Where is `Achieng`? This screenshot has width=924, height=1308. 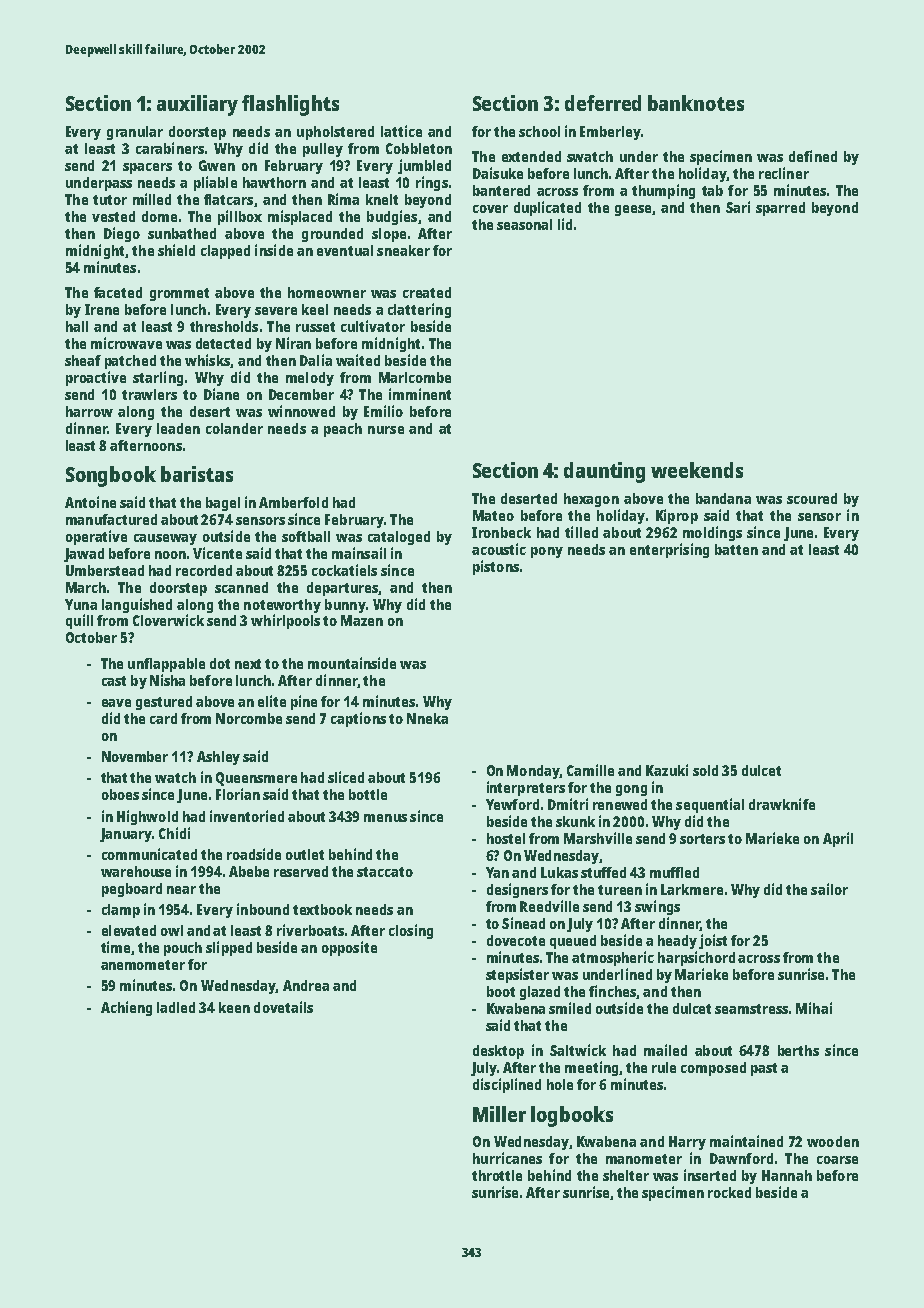 Achieng is located at coordinates (126, 1008).
